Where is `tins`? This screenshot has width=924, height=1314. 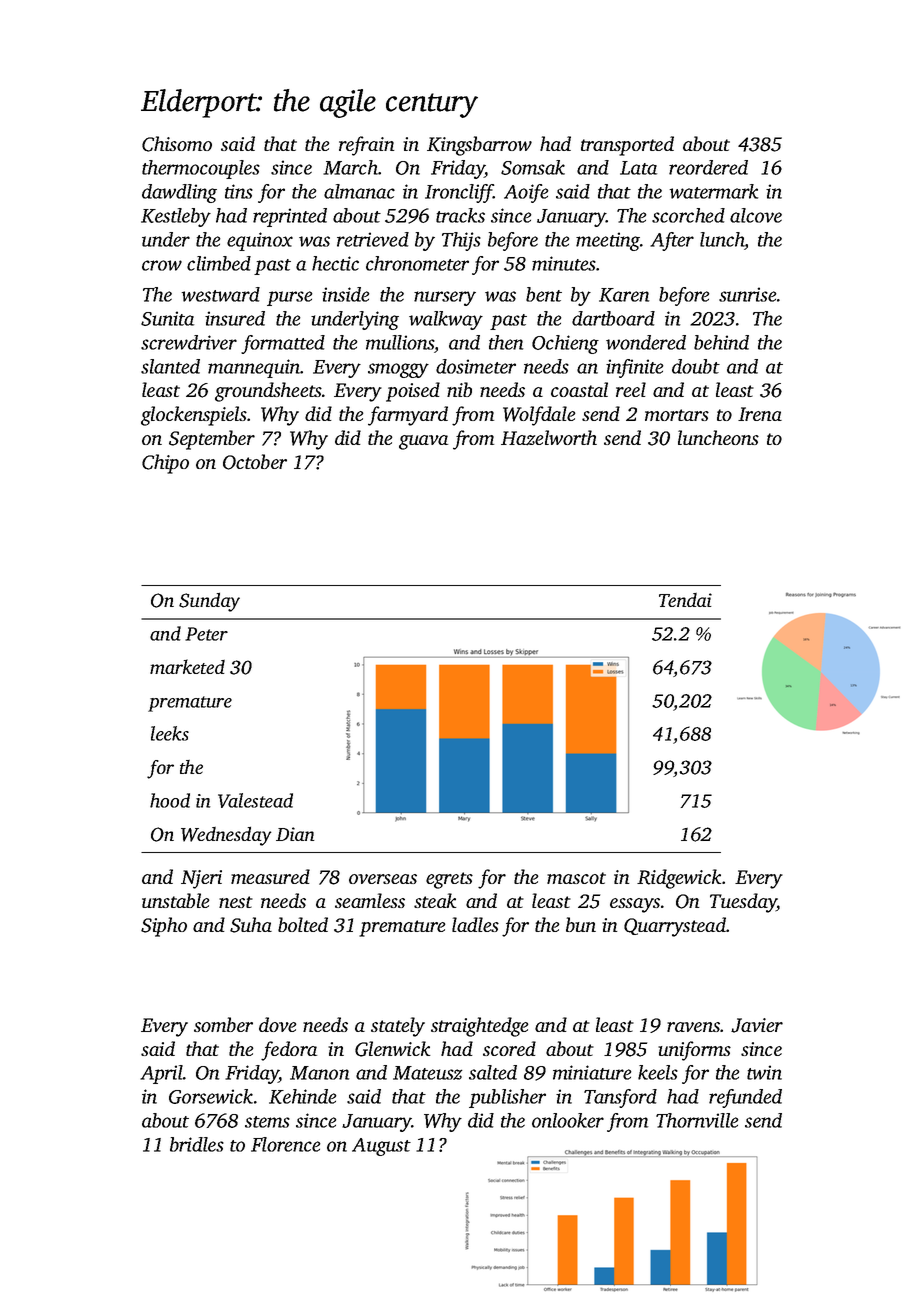
tins is located at coordinates (239, 191).
